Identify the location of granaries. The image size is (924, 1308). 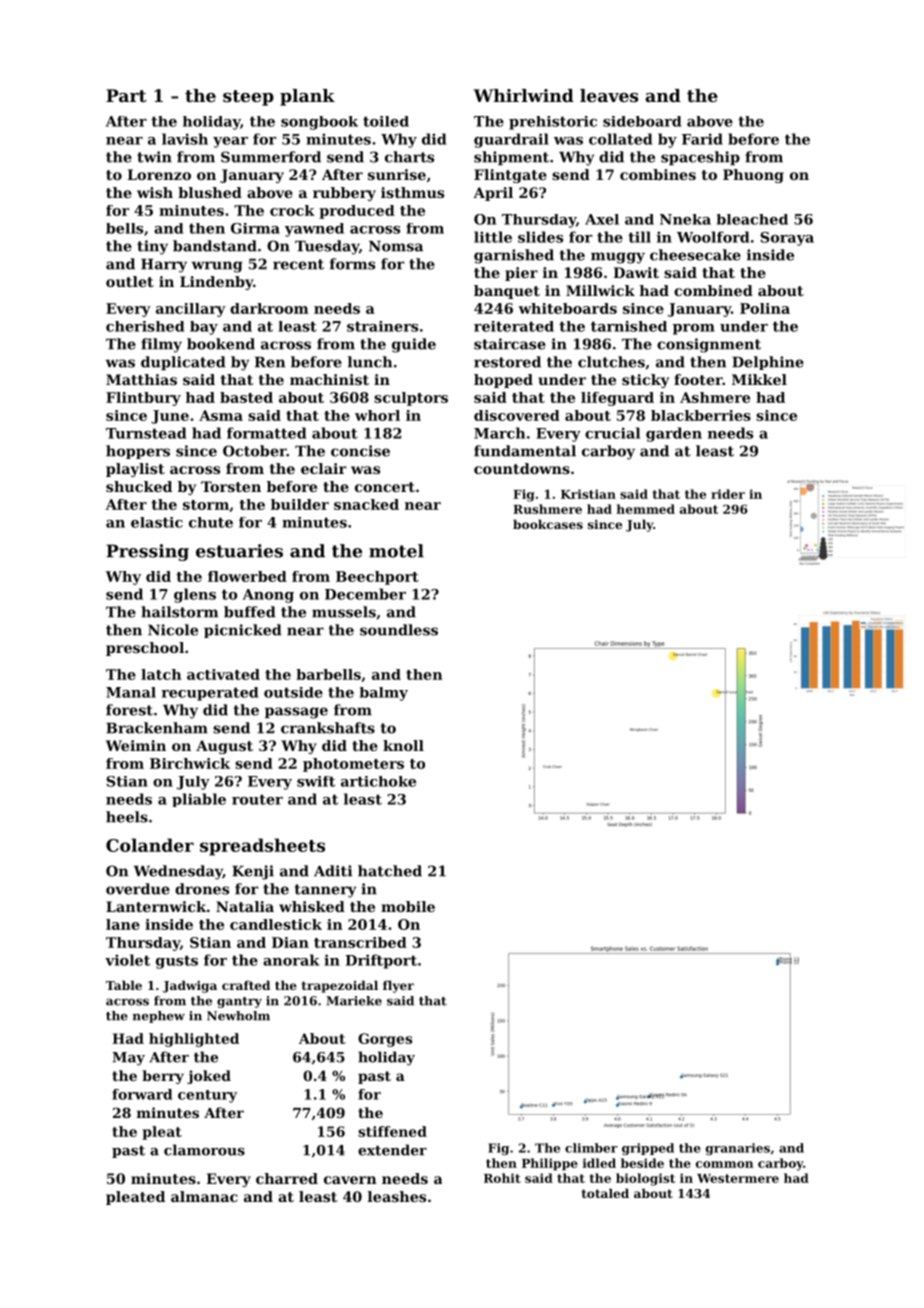
(738, 1149).
